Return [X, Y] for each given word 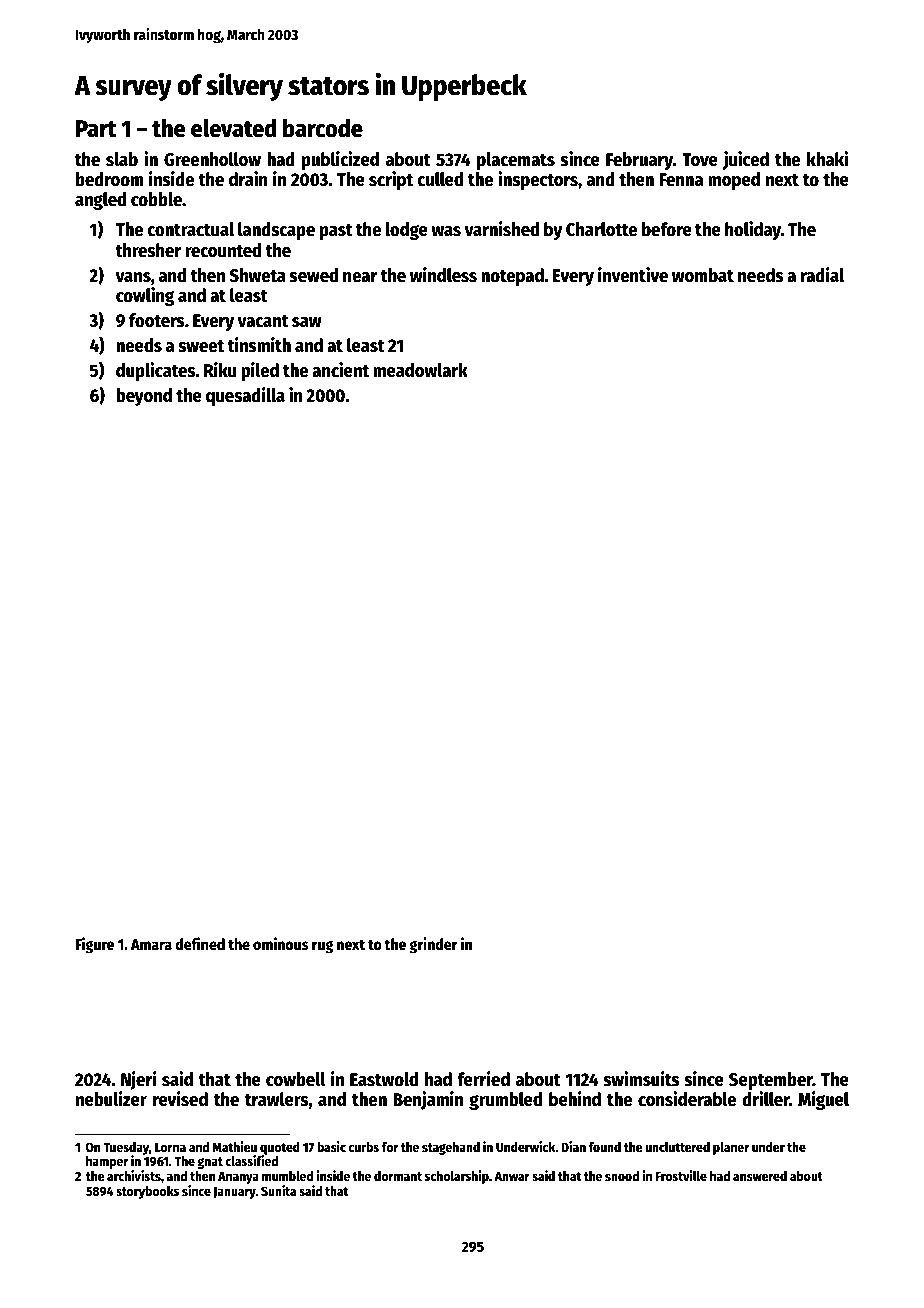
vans [133, 277]
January [234, 1192]
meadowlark [420, 370]
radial [822, 275]
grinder [433, 945]
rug [322, 947]
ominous [281, 943]
